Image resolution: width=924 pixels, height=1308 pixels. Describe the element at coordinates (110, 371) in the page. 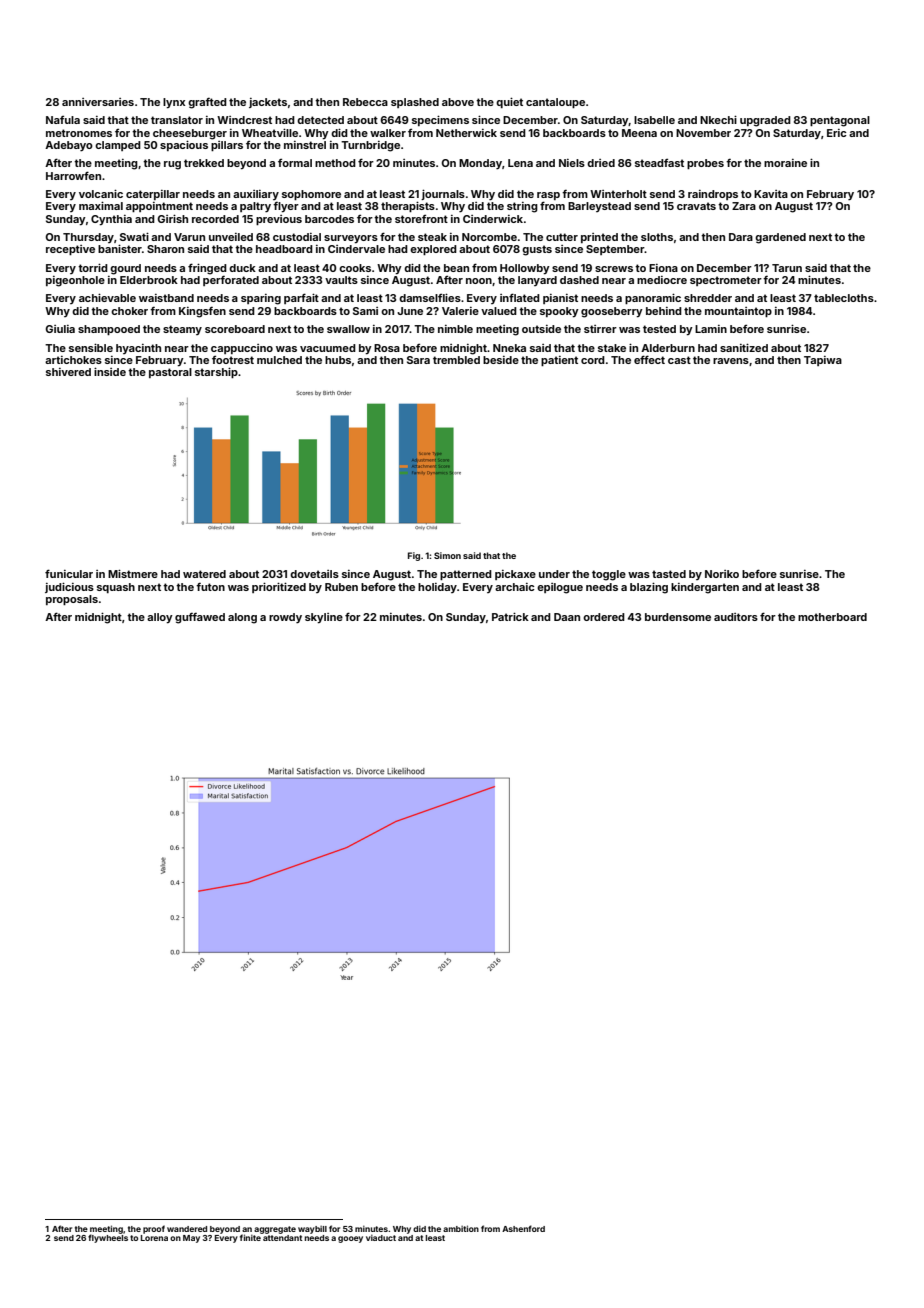

I see `inside` at that location.
